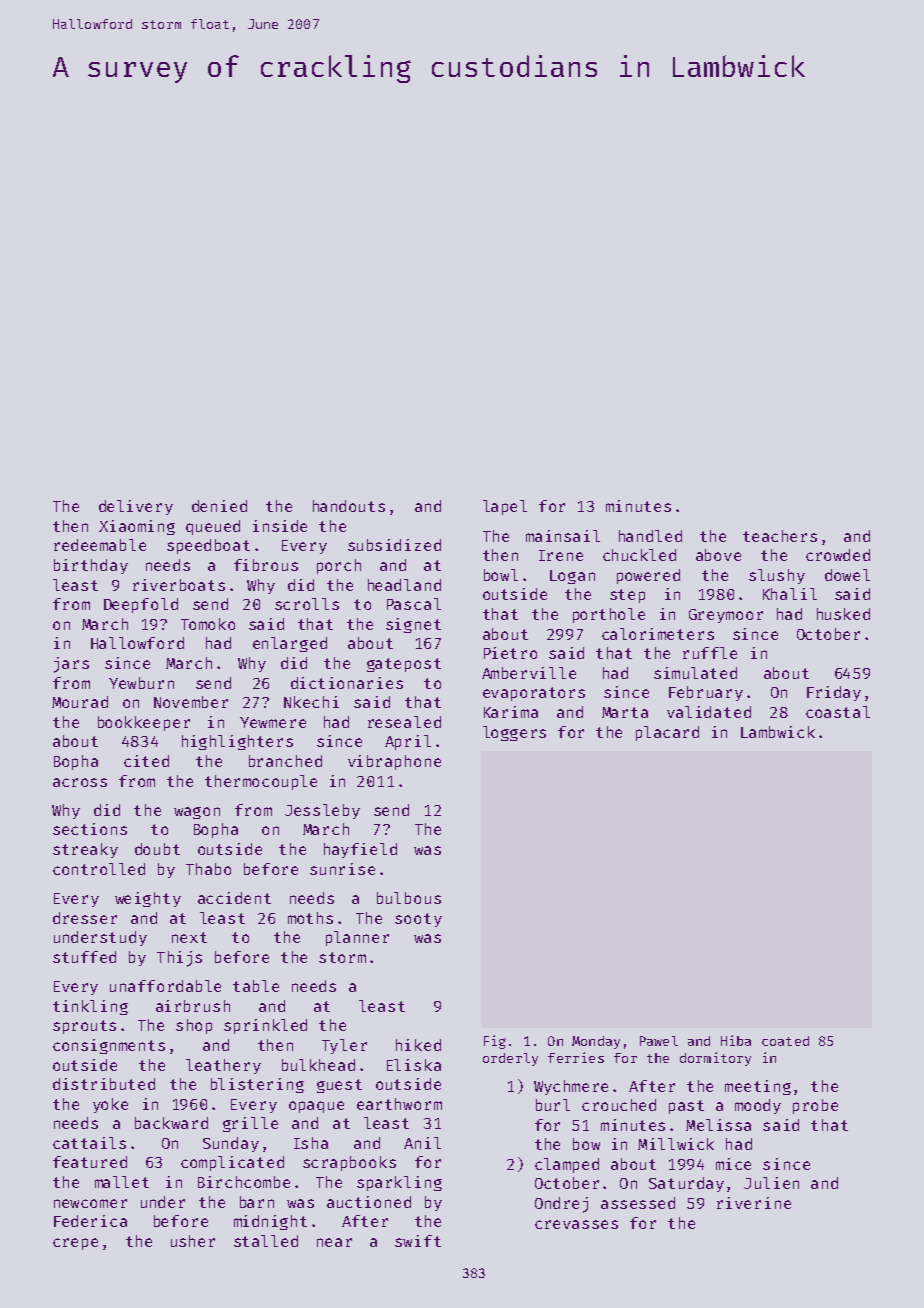  I want to click on coated, so click(785, 1041).
